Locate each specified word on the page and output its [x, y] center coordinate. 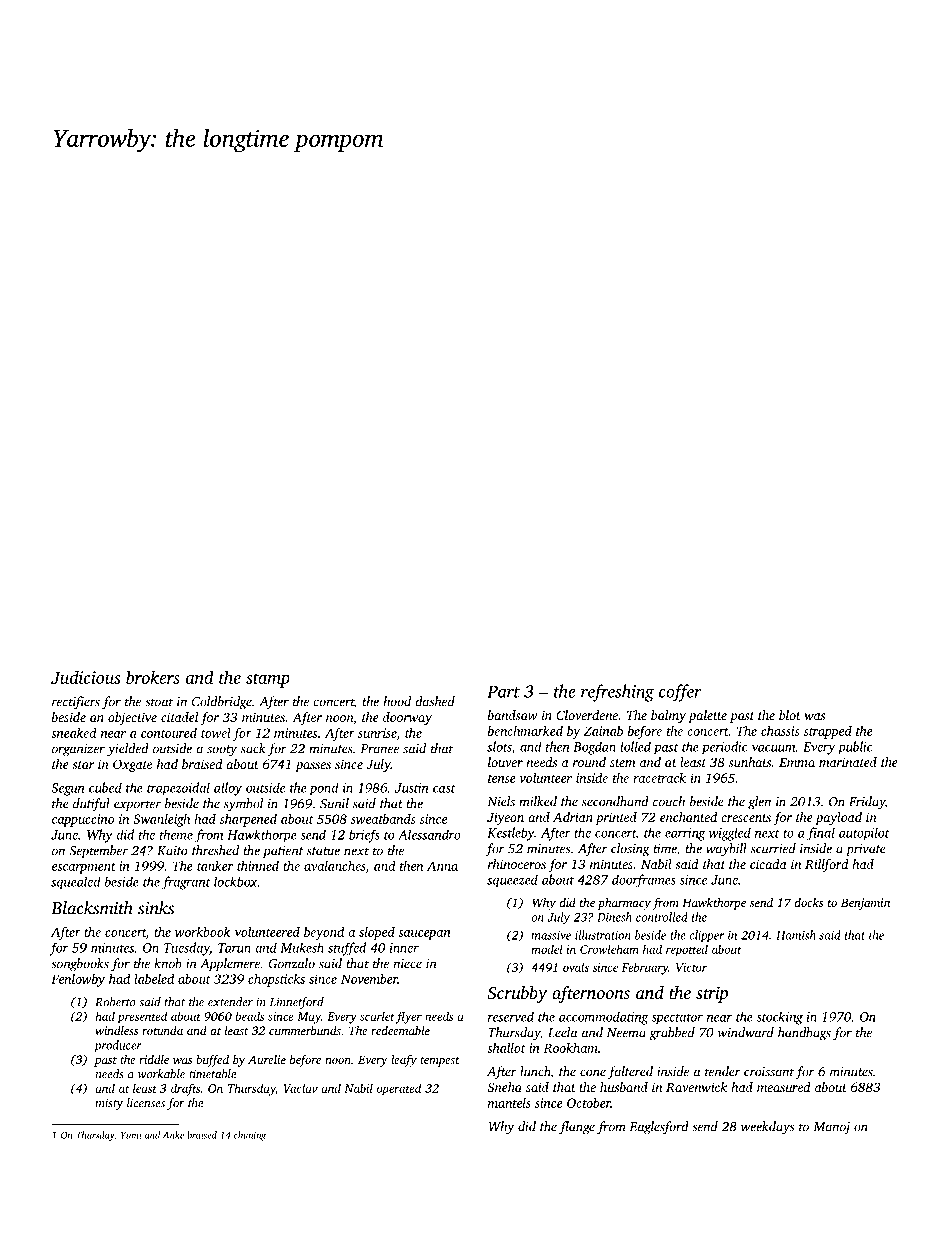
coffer [680, 693]
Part [503, 691]
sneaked [74, 732]
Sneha [504, 1087]
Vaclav [300, 1088]
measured [784, 1087]
